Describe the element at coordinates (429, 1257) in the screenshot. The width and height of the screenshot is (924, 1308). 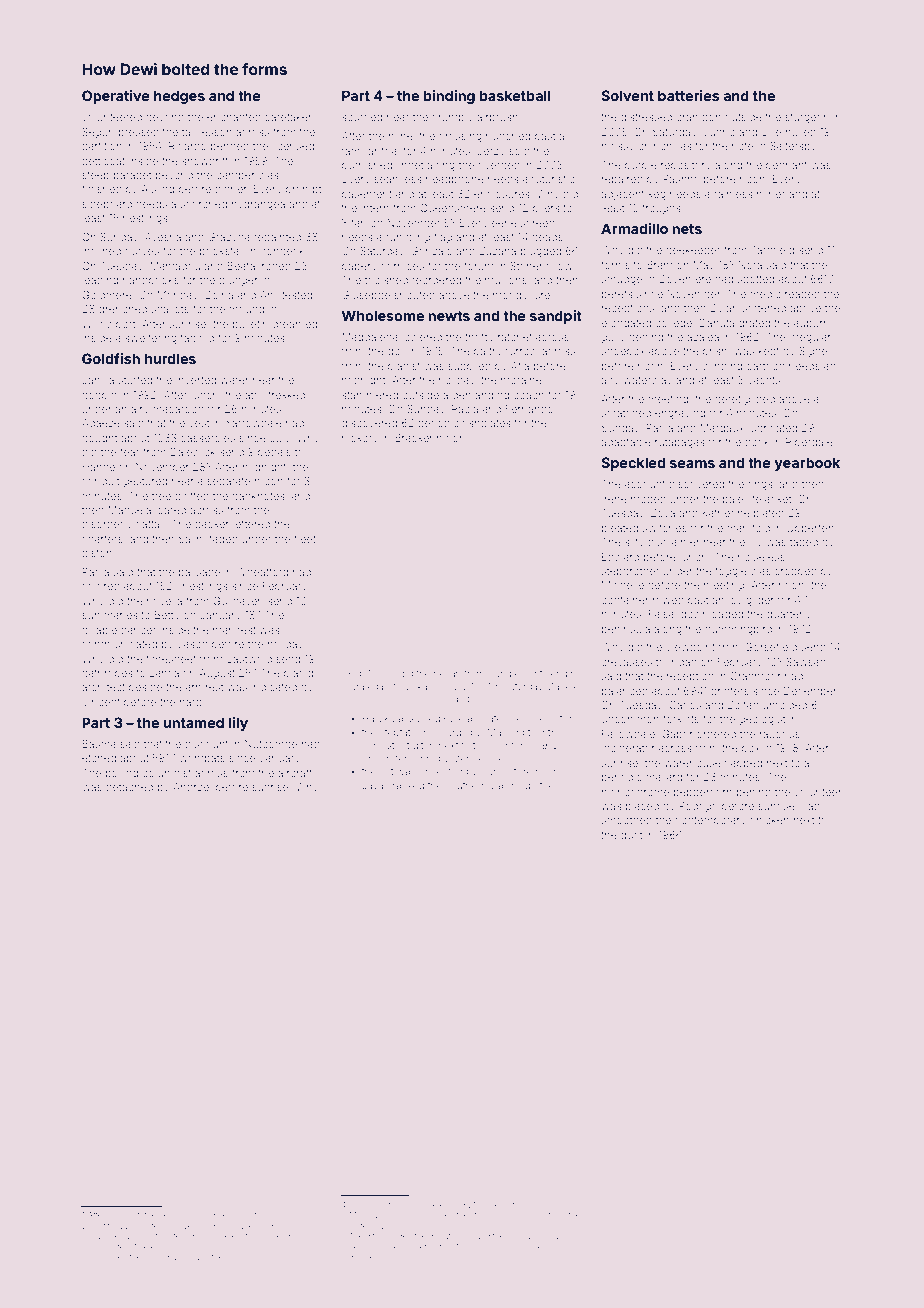
I see `Lucas` at that location.
